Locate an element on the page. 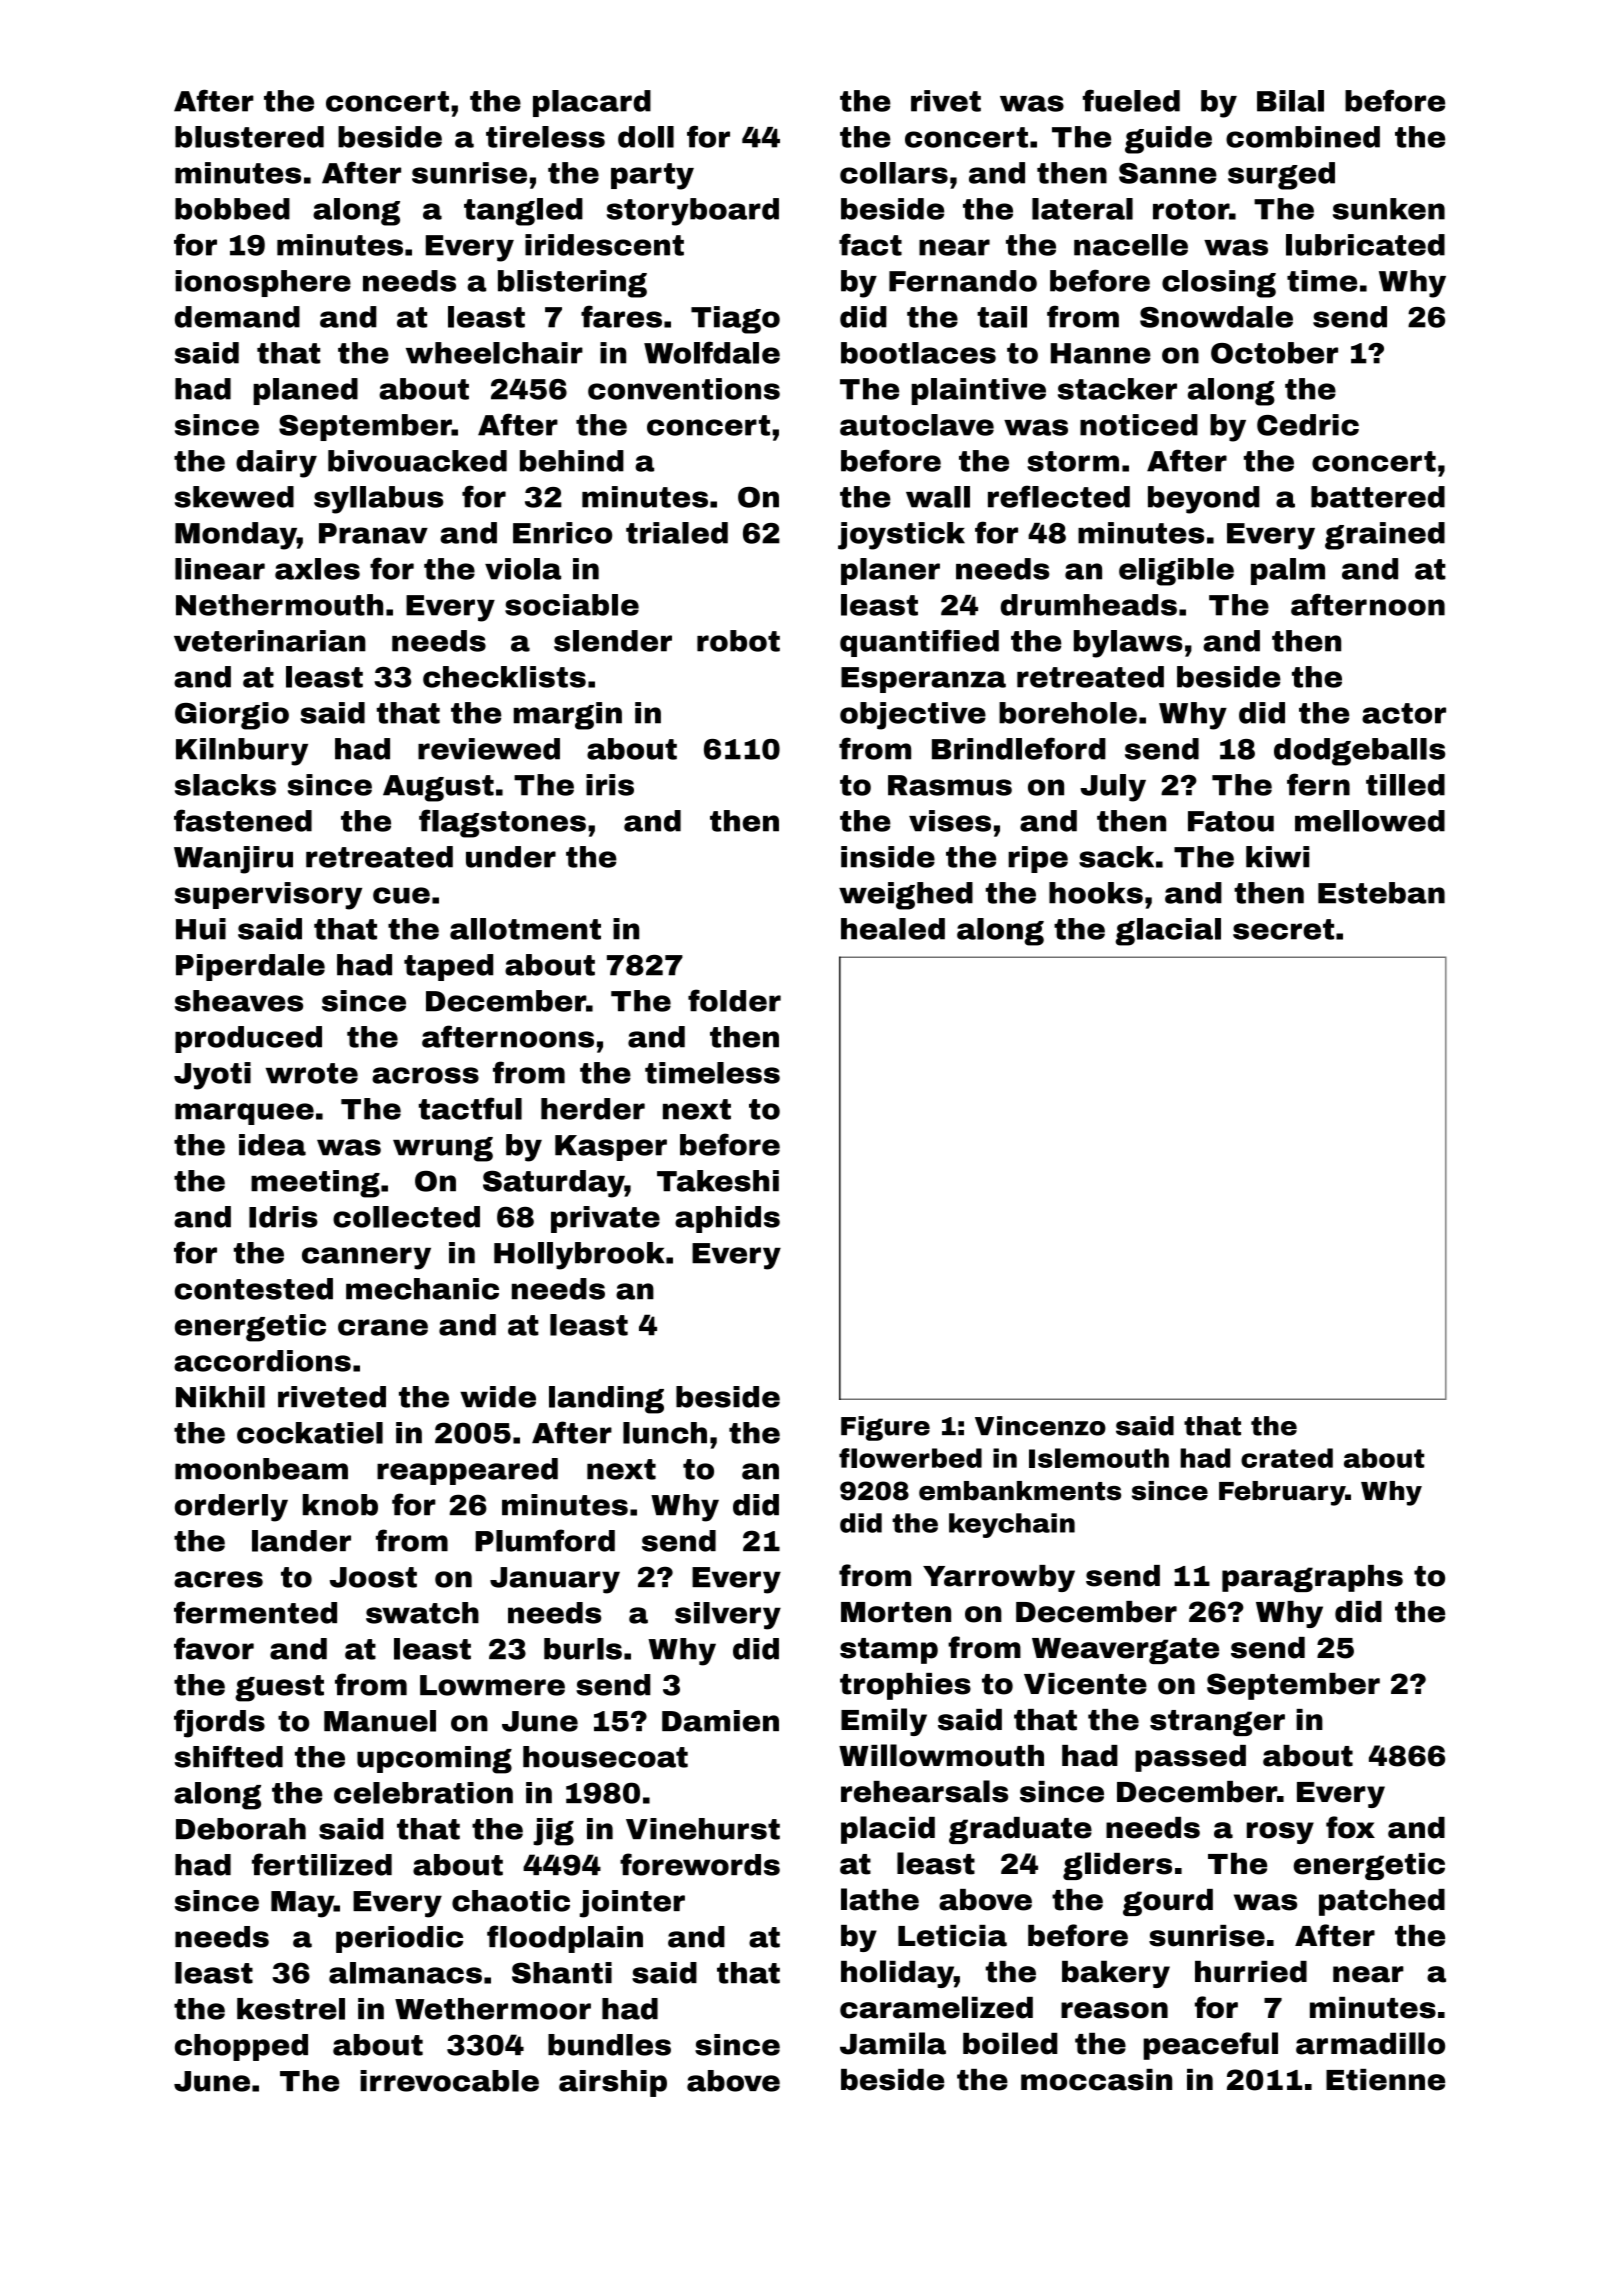  fueled is located at coordinates (1131, 100).
